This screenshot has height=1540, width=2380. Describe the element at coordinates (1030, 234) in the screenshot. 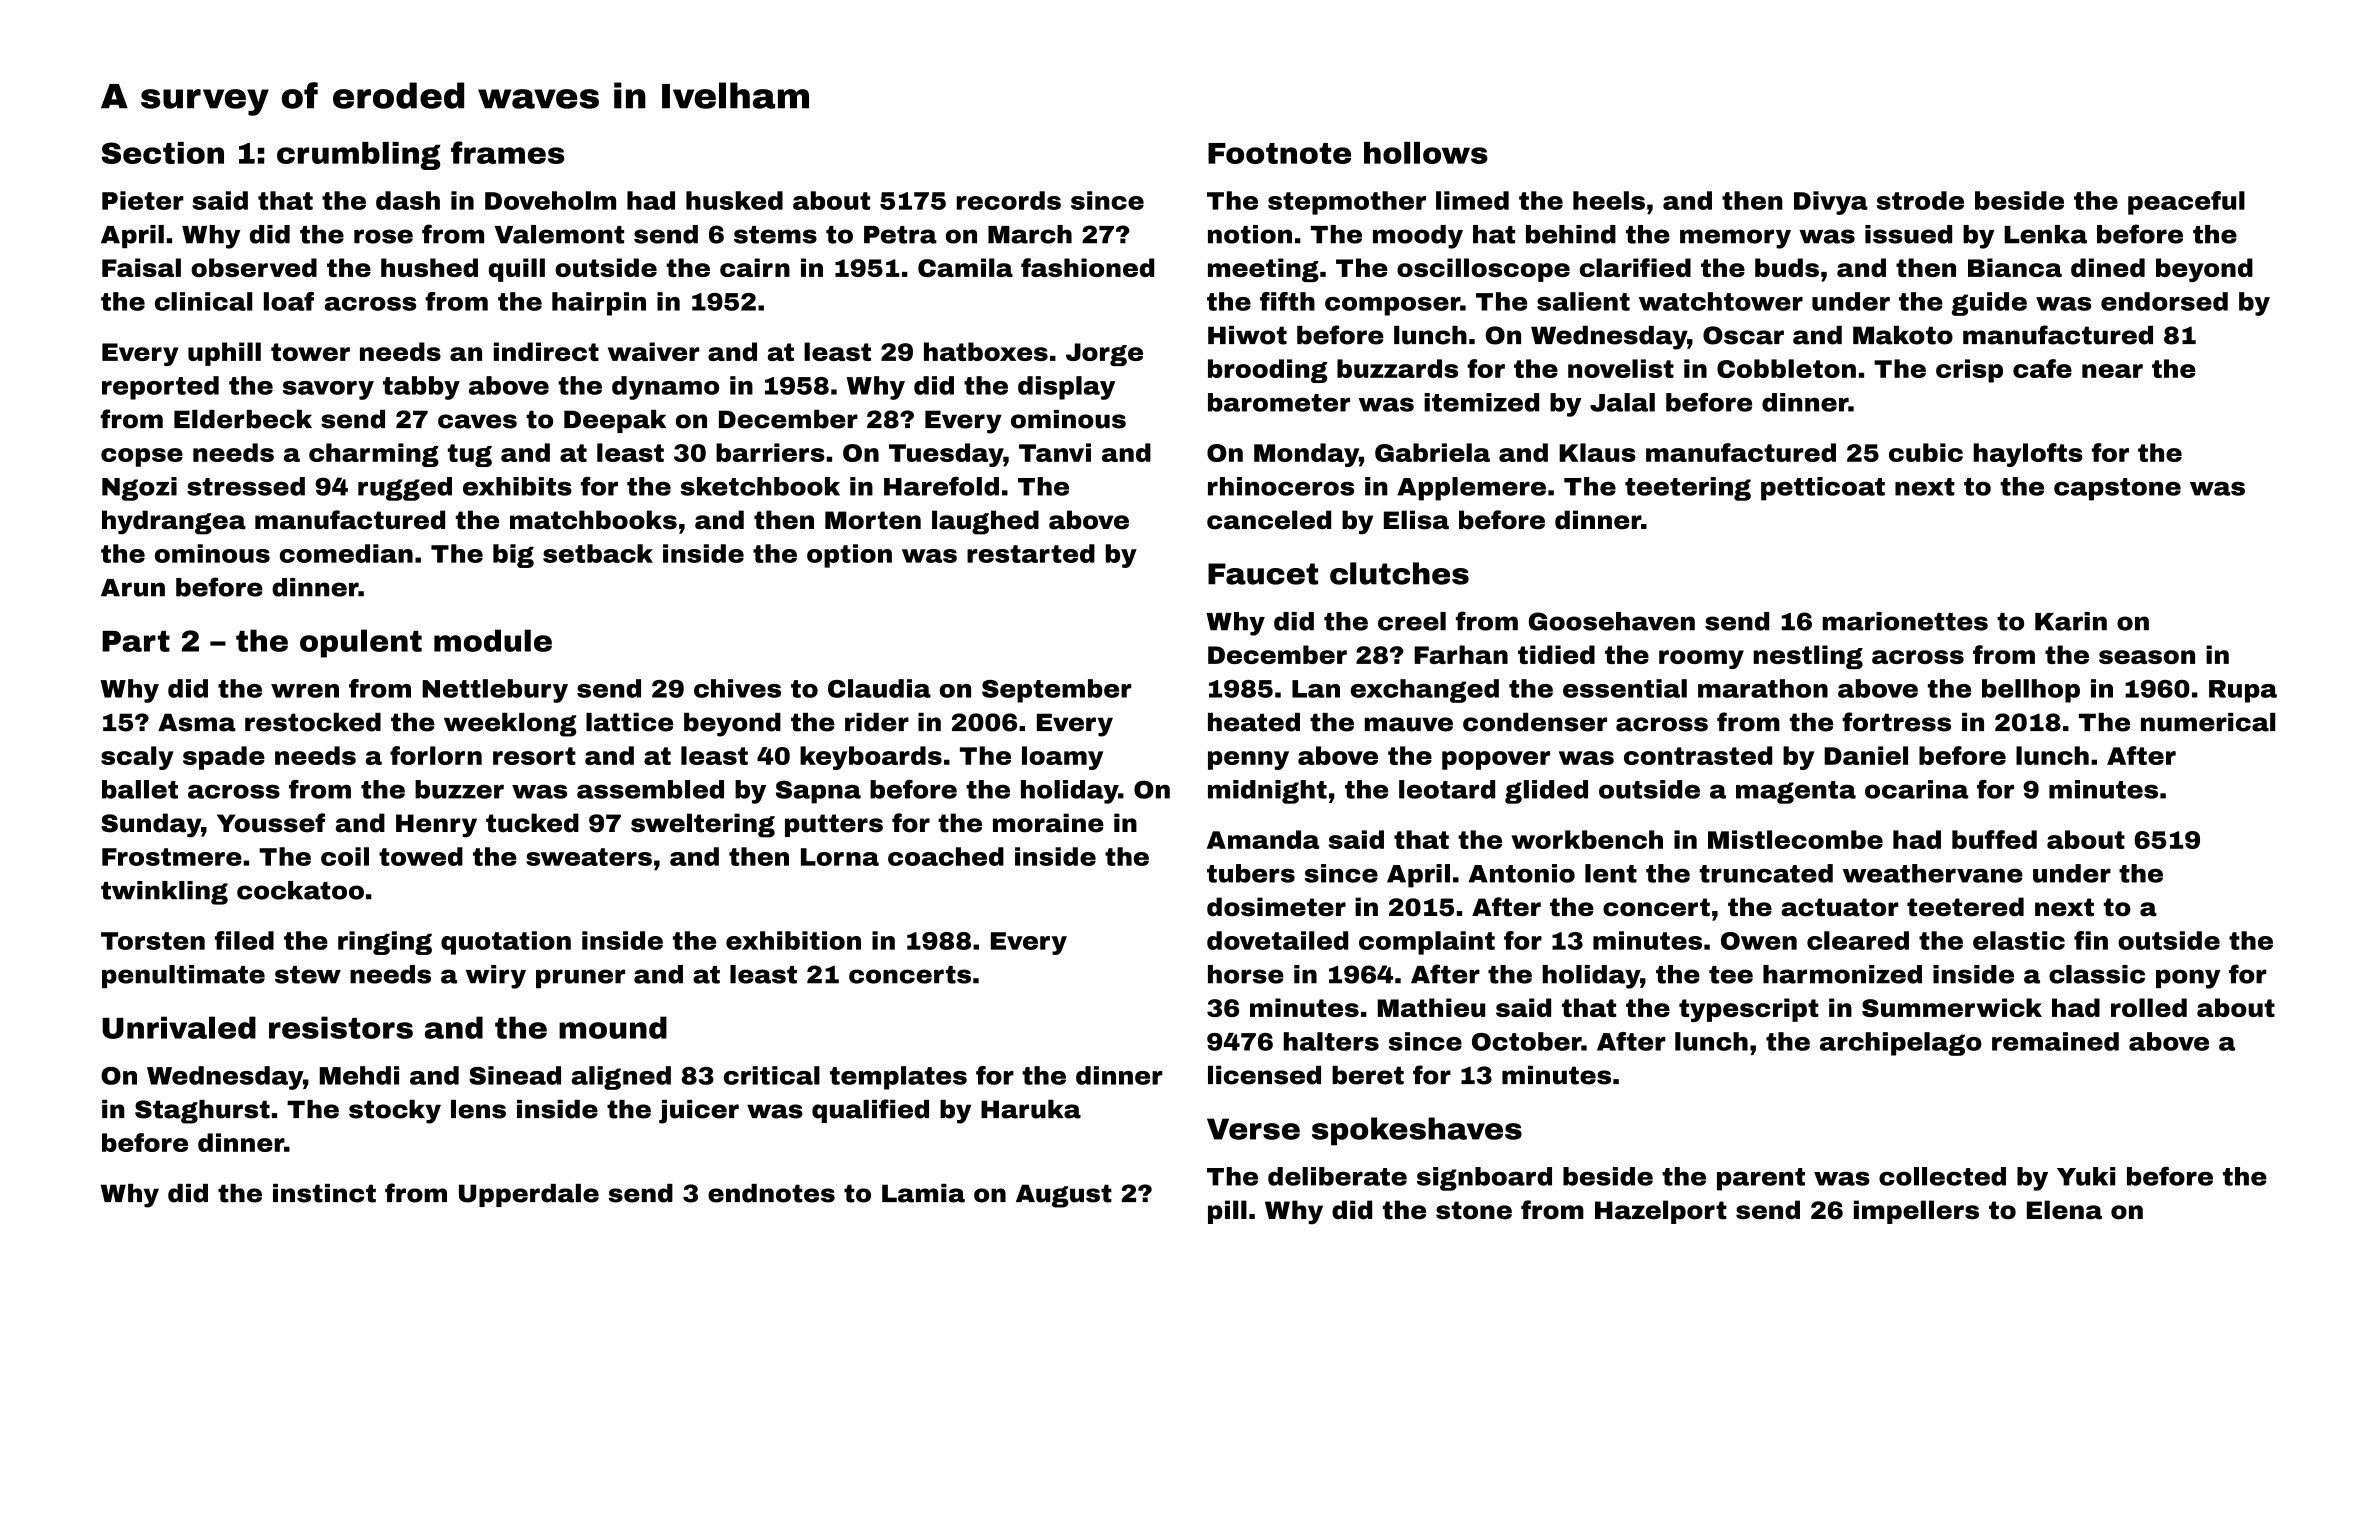

I see `March` at that location.
